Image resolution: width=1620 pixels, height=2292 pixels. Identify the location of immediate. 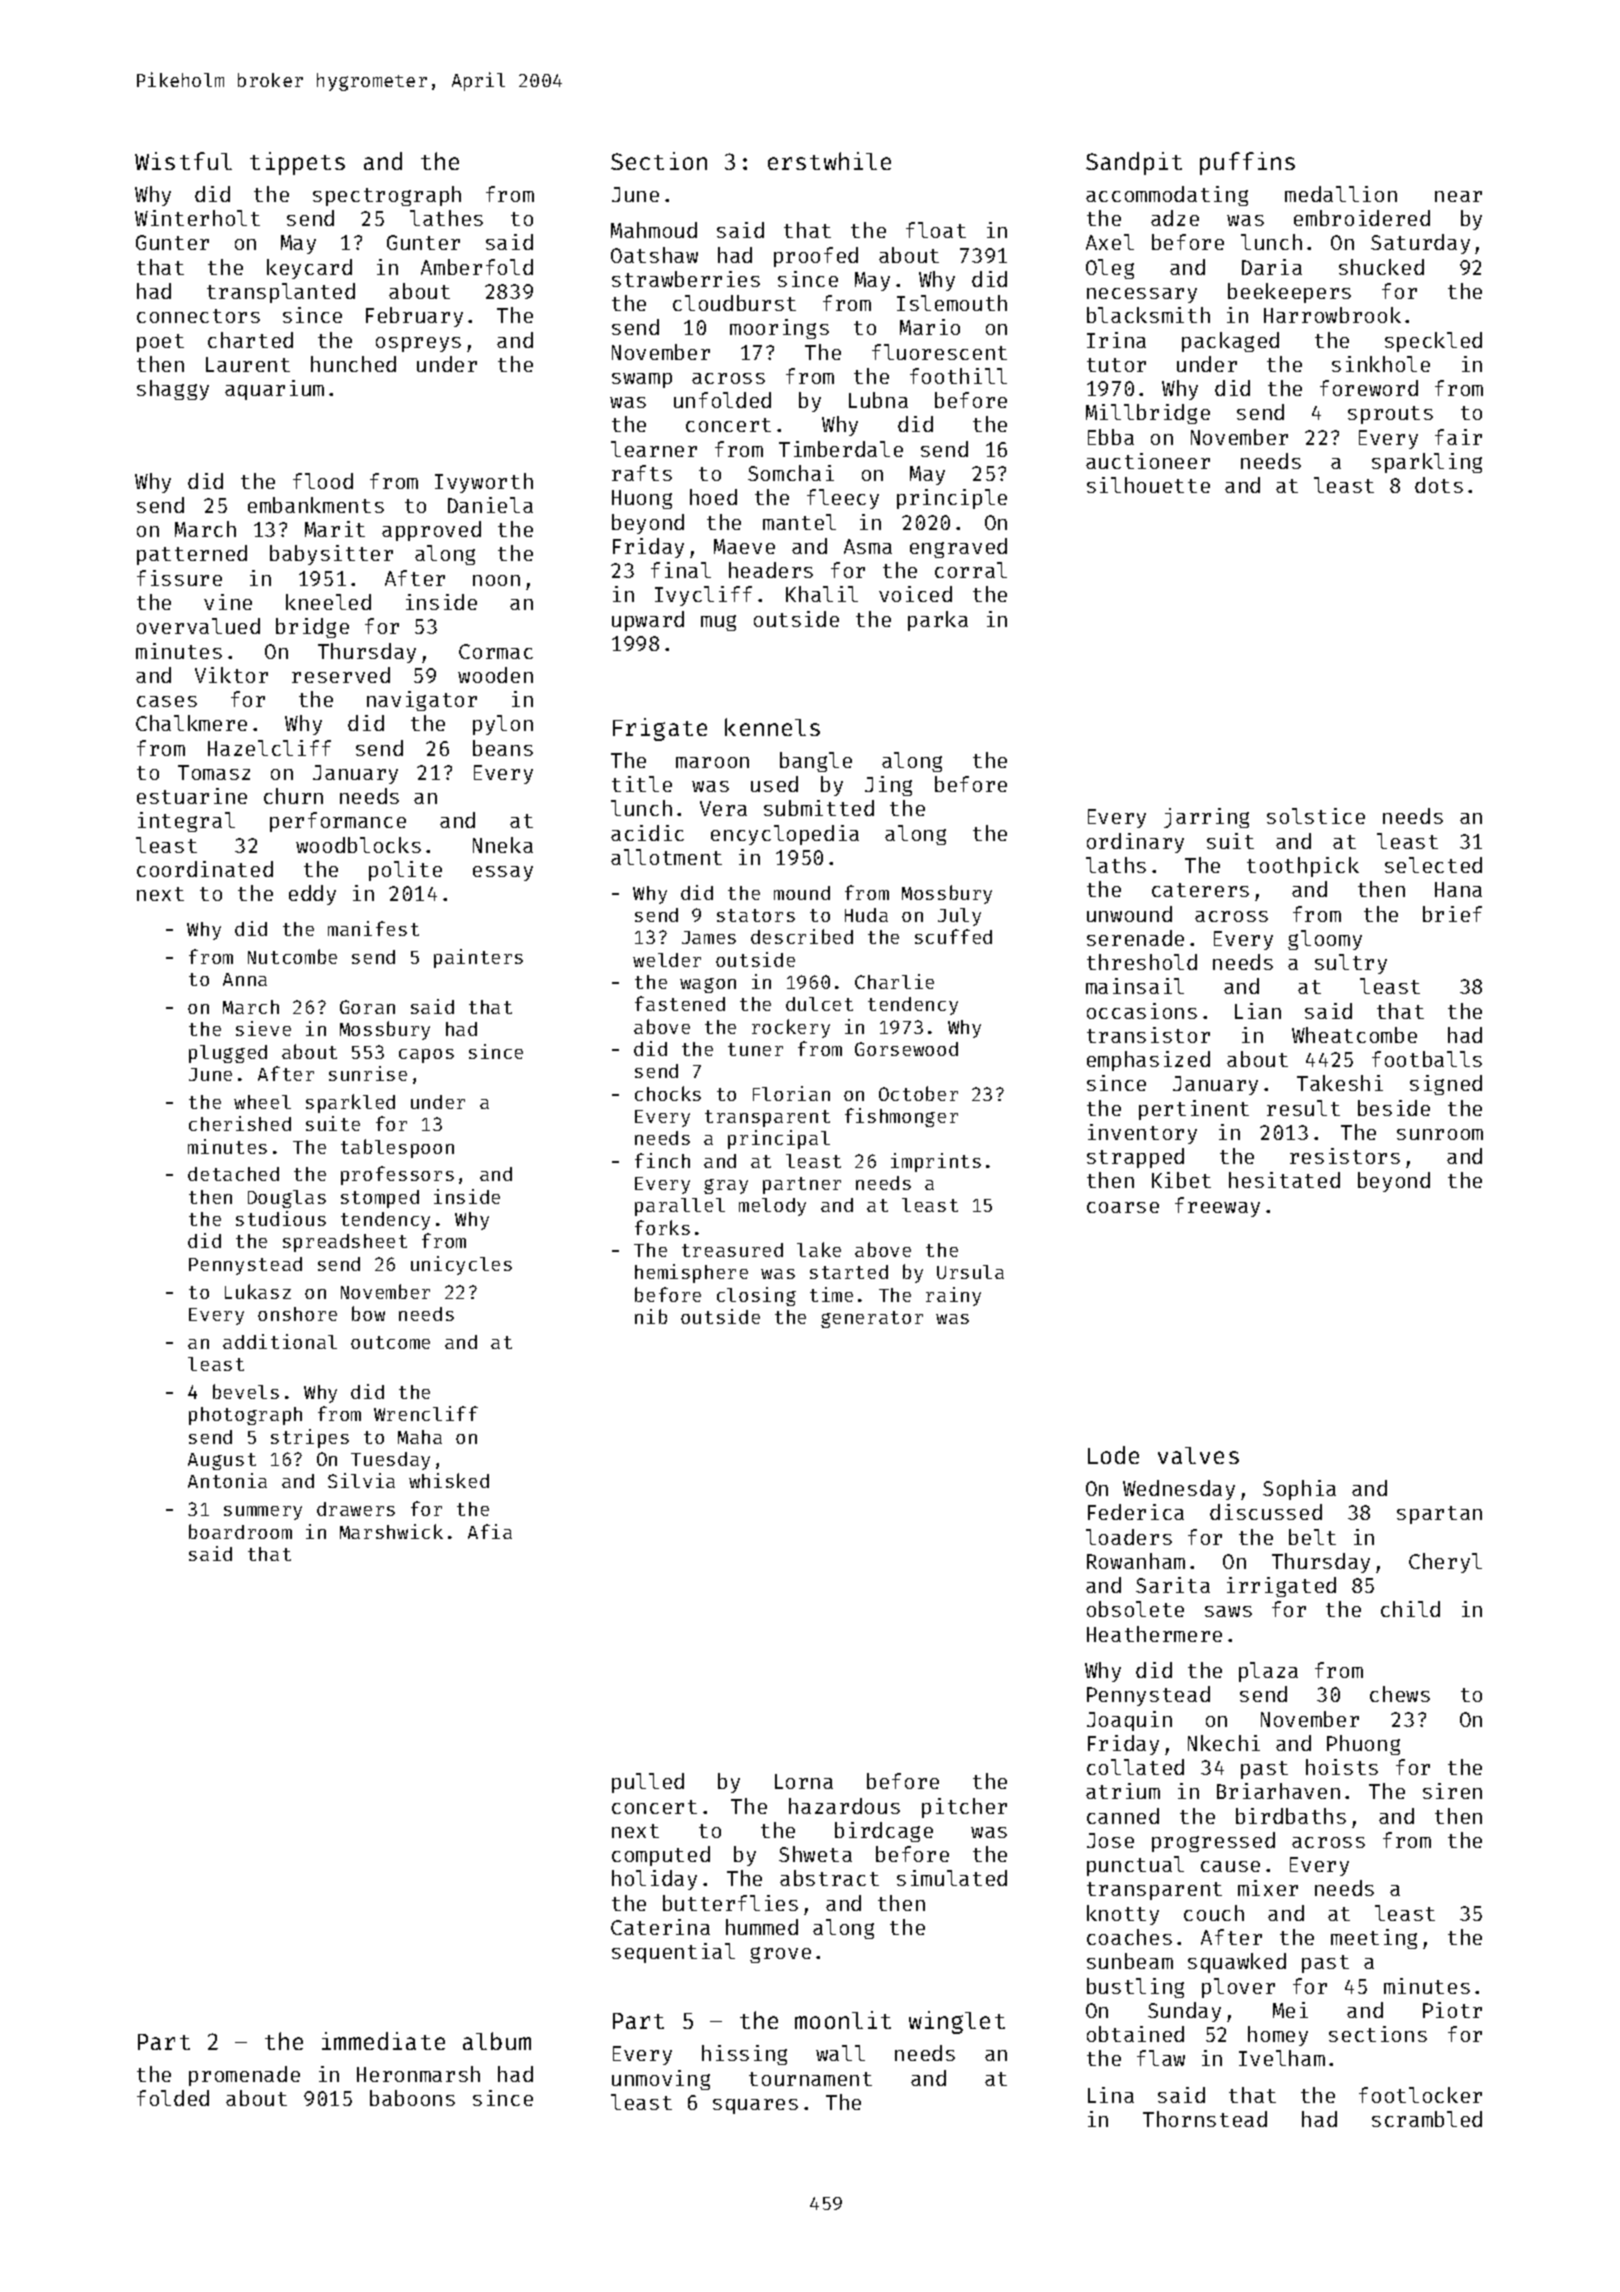
(383, 2041).
